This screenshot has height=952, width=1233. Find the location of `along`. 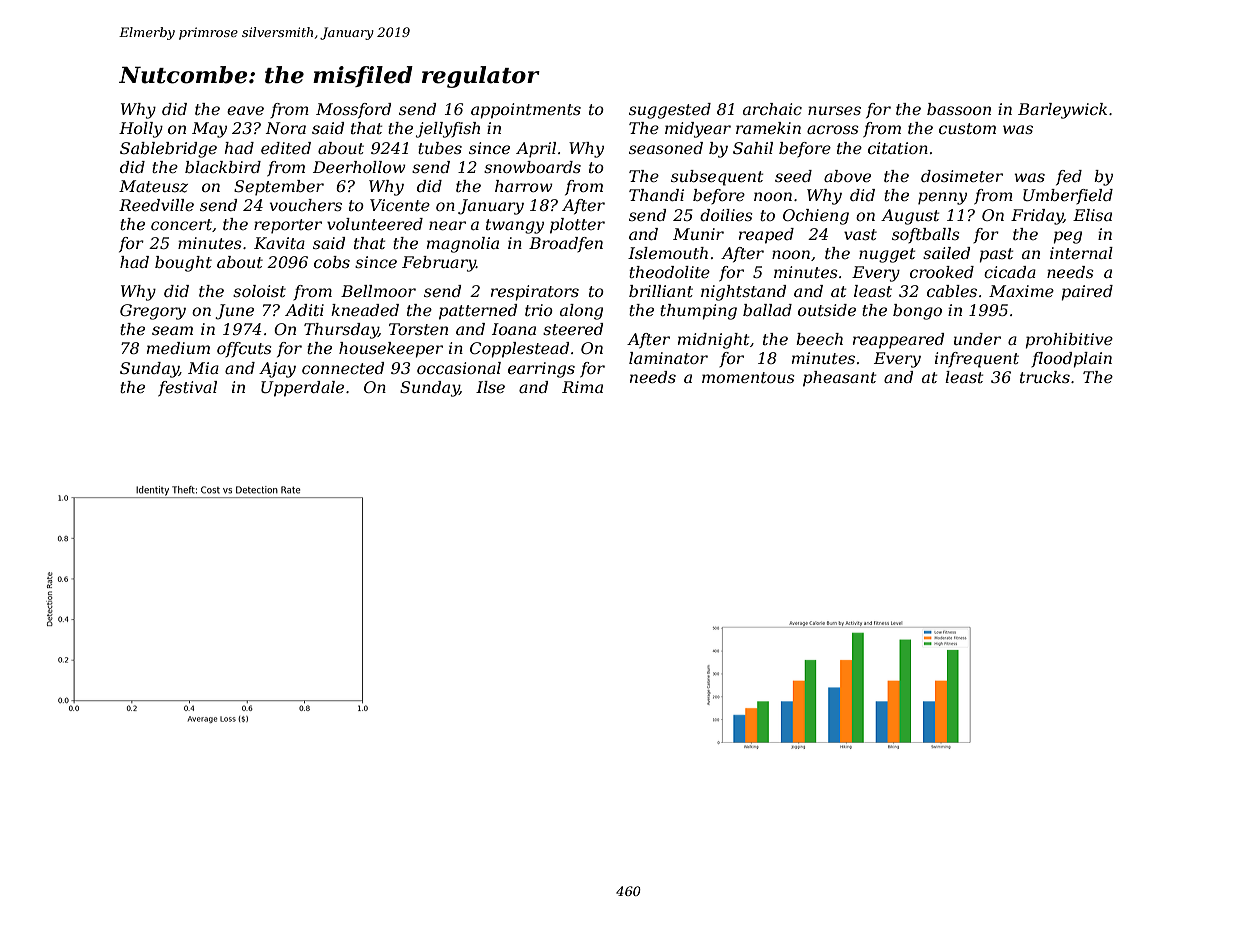

along is located at coordinates (581, 312).
